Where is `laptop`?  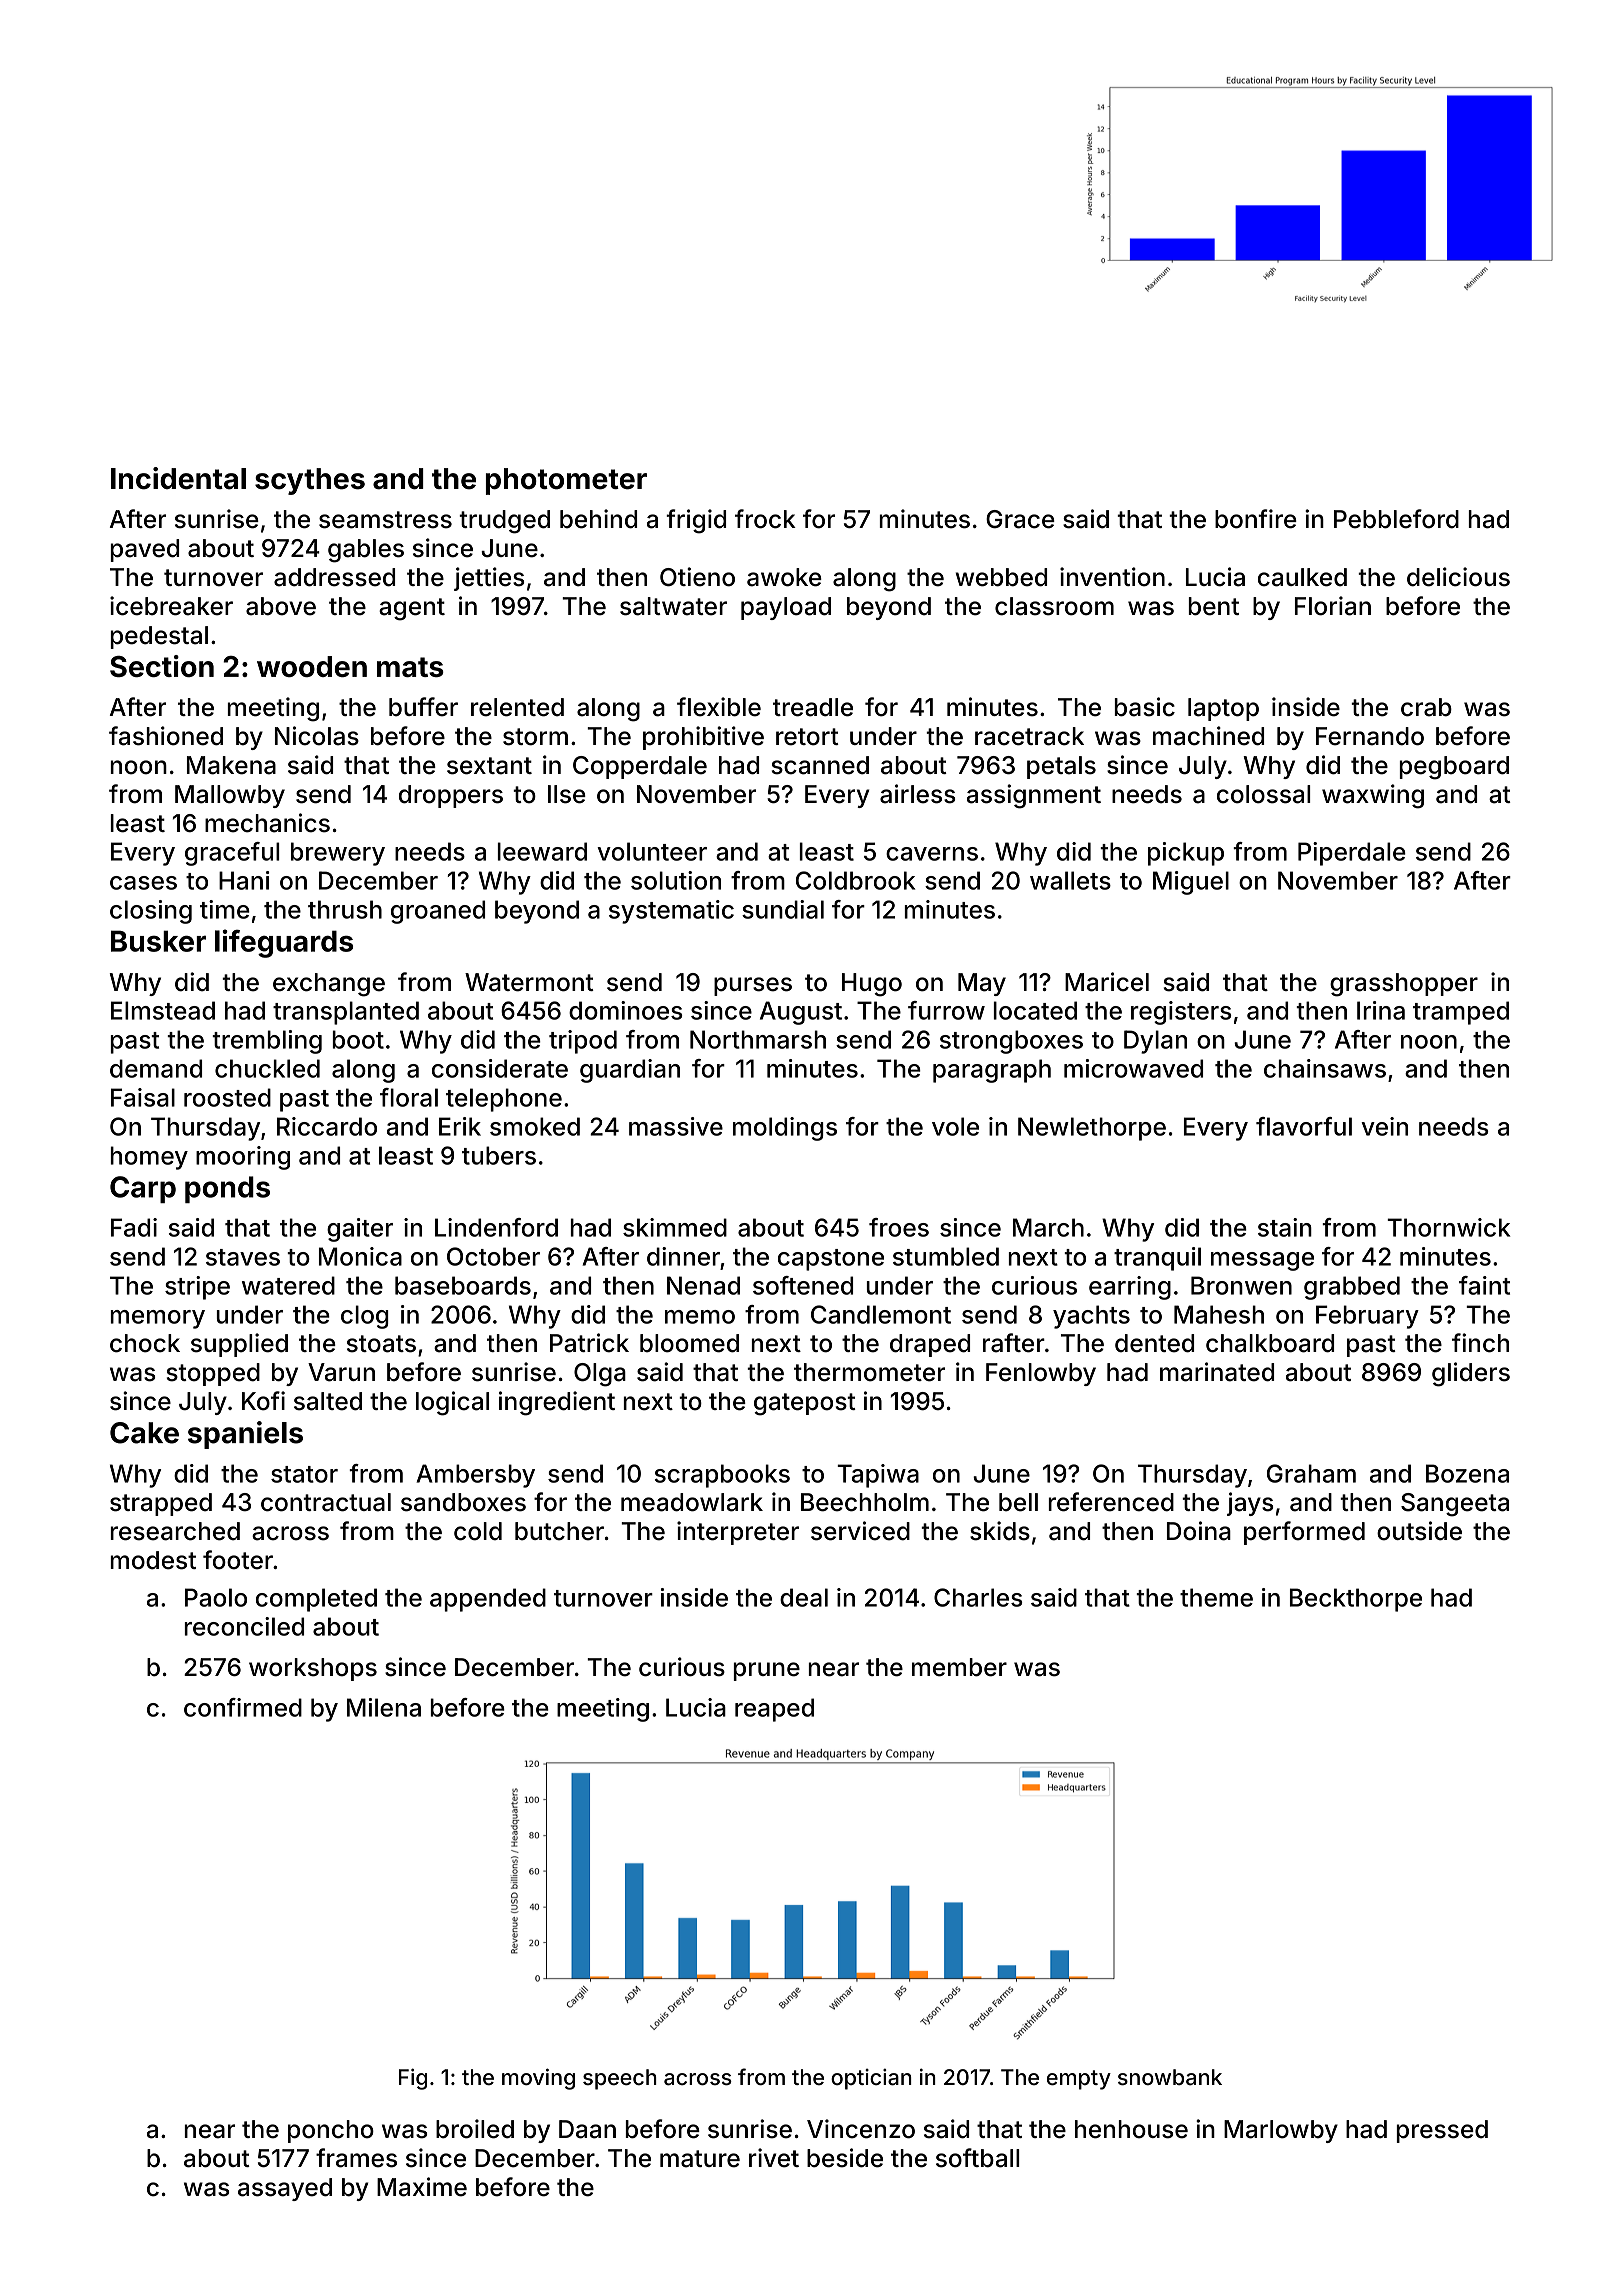 laptop is located at coordinates (1223, 709).
